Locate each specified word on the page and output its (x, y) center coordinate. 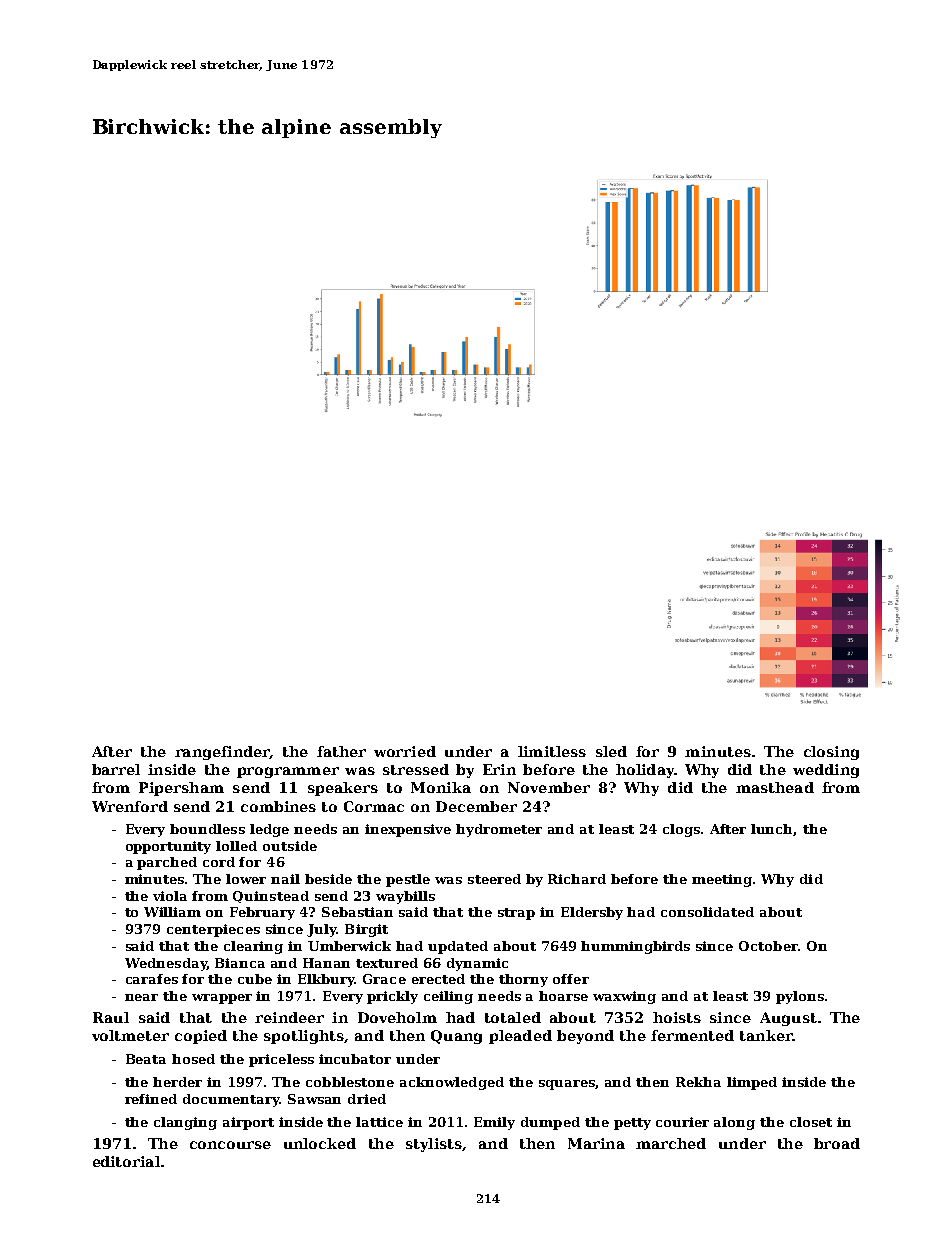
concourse (230, 1145)
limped (752, 1083)
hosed (193, 1059)
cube (255, 979)
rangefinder (222, 753)
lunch (772, 830)
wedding (826, 771)
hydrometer (499, 830)
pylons (800, 997)
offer (571, 979)
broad (837, 1143)
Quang (456, 1037)
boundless (207, 829)
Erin (499, 769)
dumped (550, 1123)
